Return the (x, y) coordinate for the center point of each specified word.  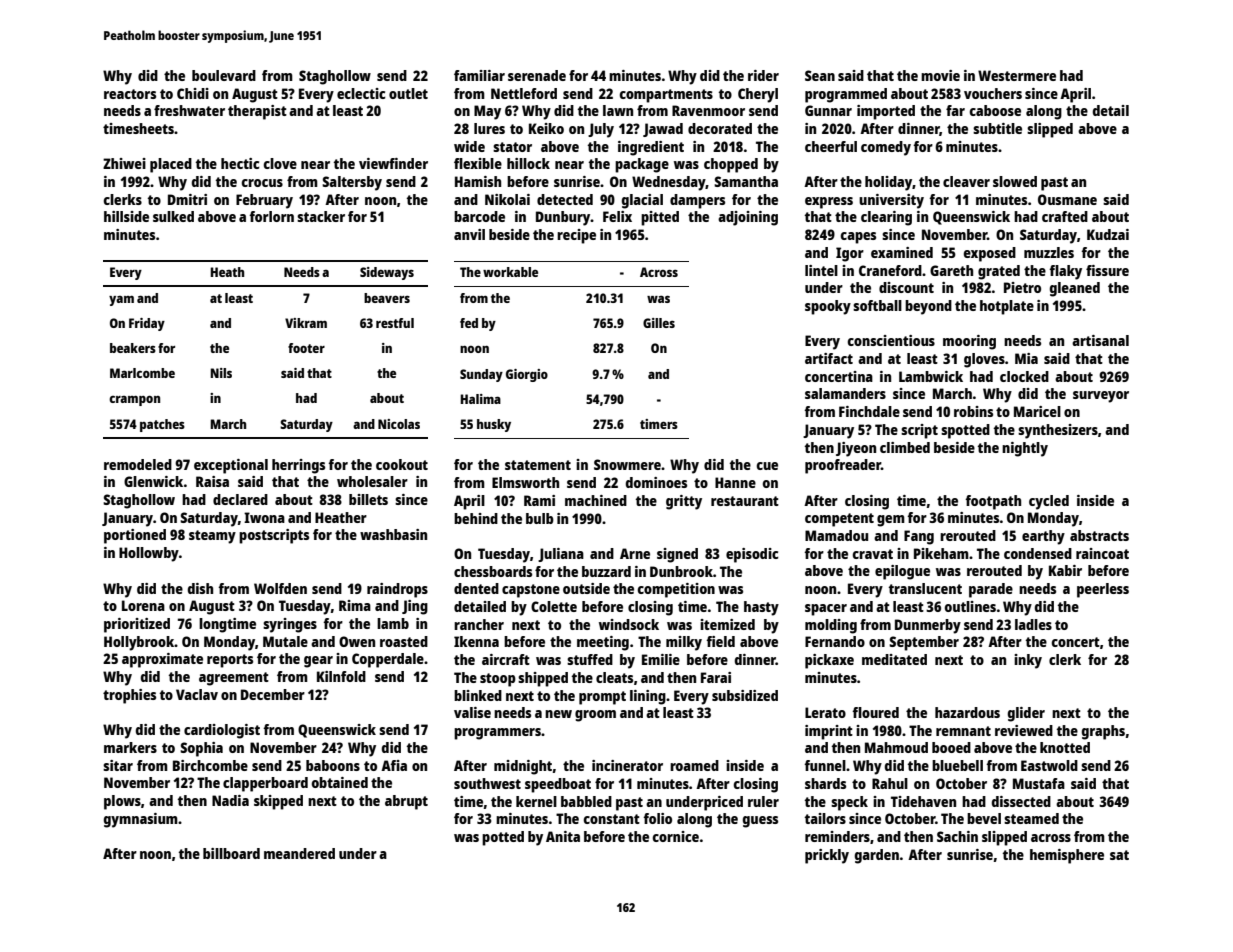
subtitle (997, 128)
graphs (1103, 732)
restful (395, 323)
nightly (1025, 449)
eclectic (361, 93)
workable (510, 272)
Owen (357, 641)
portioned (135, 536)
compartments (666, 96)
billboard (231, 853)
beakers (133, 348)
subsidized (745, 695)
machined (596, 500)
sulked (173, 216)
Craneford (890, 270)
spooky (828, 307)
